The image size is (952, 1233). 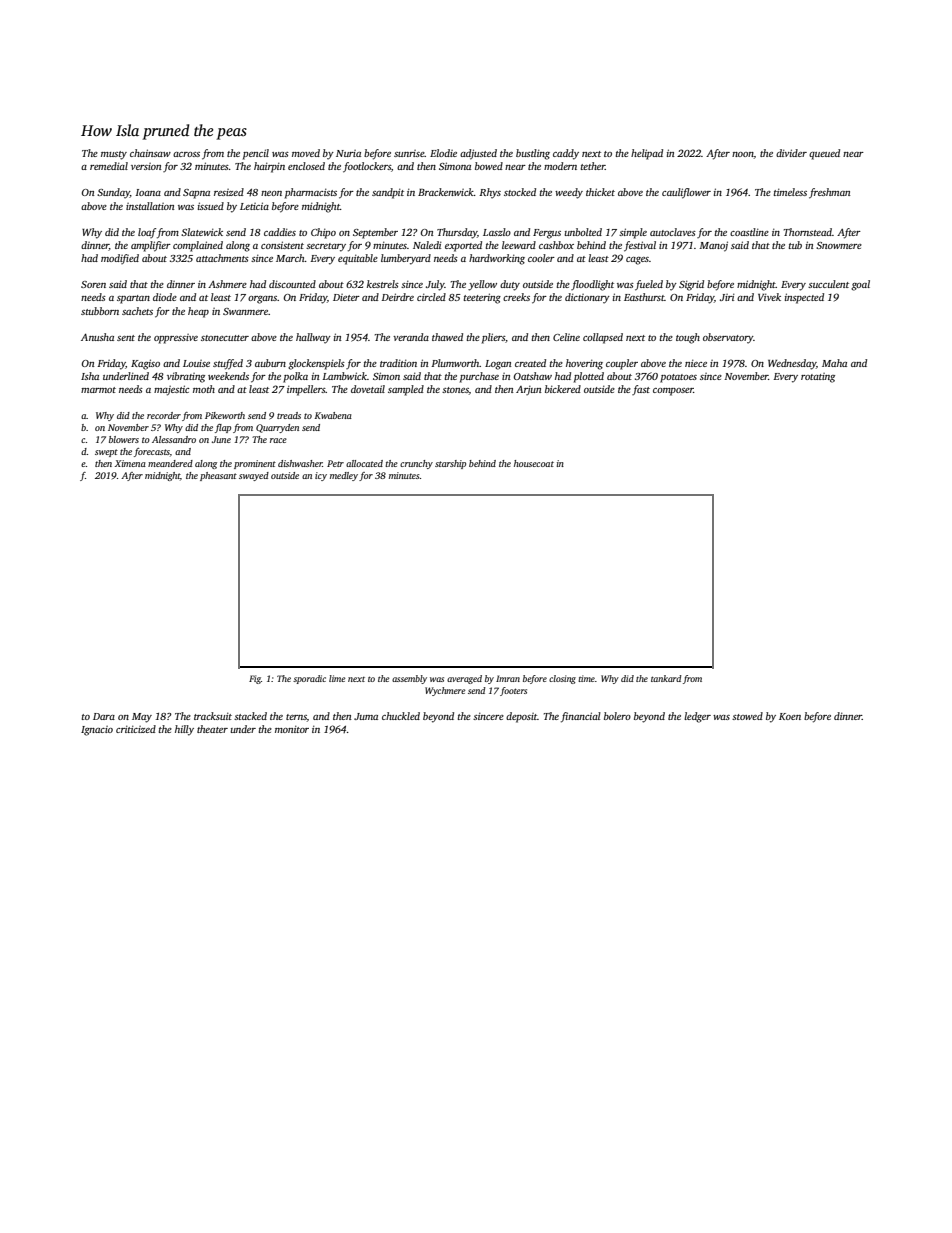 I want to click on hilly, so click(x=184, y=730).
